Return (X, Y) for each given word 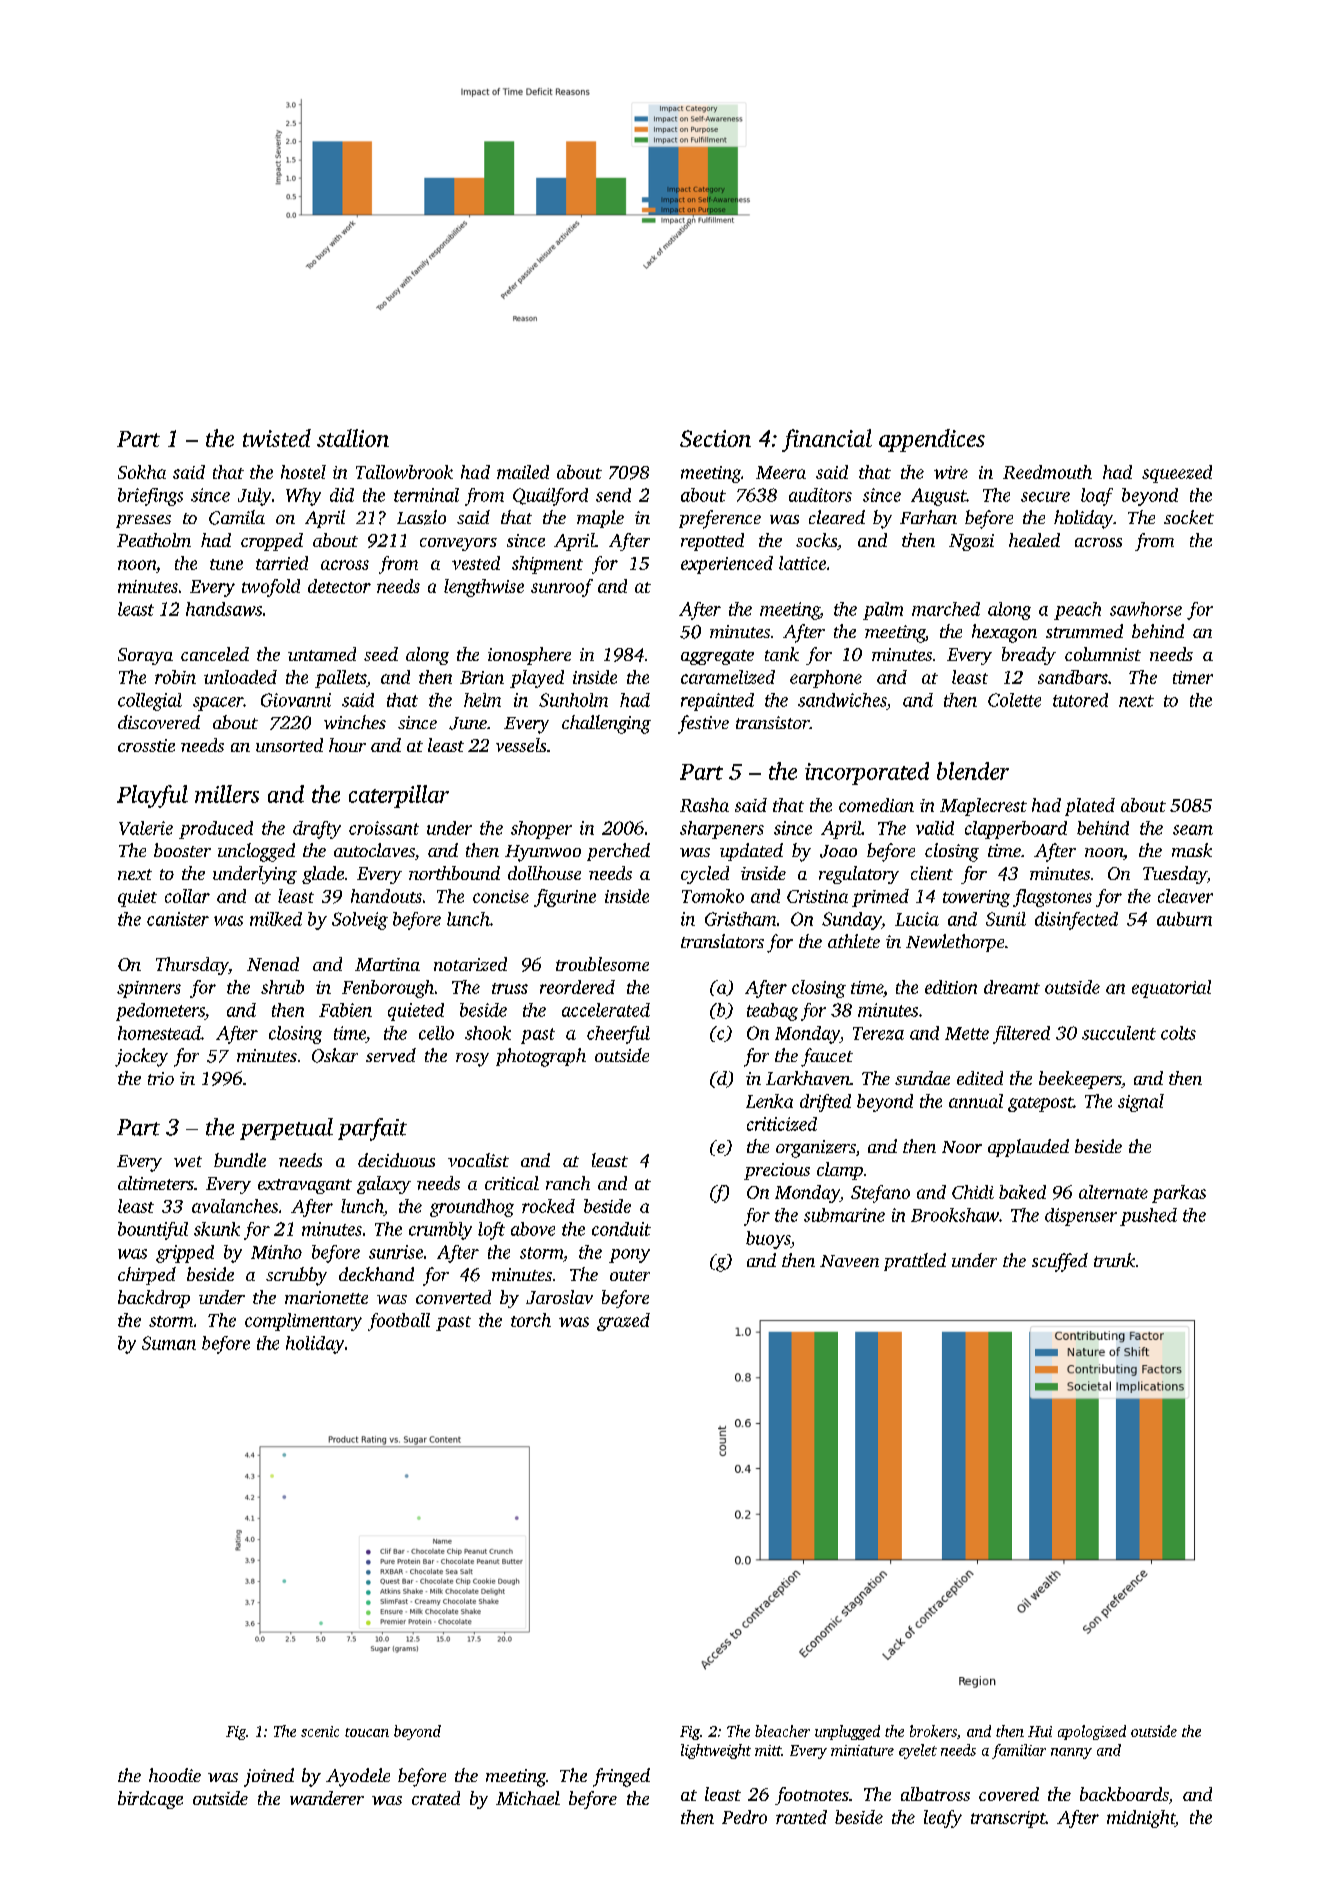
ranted (801, 1817)
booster (182, 850)
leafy (943, 1819)
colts (1178, 1033)
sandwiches (842, 700)
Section (715, 438)
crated (436, 1798)
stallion (353, 438)
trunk (1114, 1260)
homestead (159, 1033)
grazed (623, 1322)
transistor (773, 722)
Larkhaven (808, 1078)
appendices (932, 440)
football (399, 1322)
